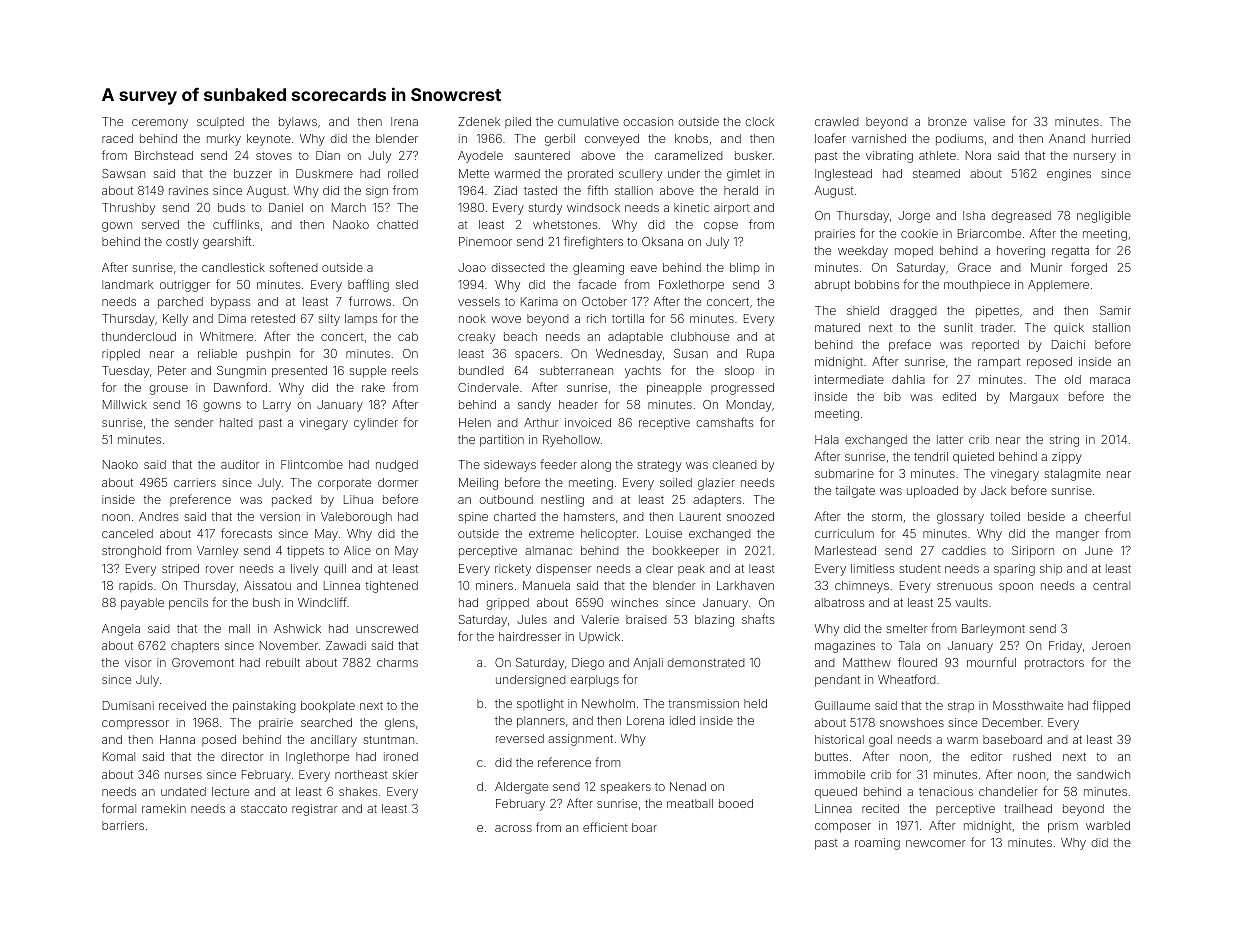 This image has width=1233, height=952. I want to click on across, so click(513, 828).
